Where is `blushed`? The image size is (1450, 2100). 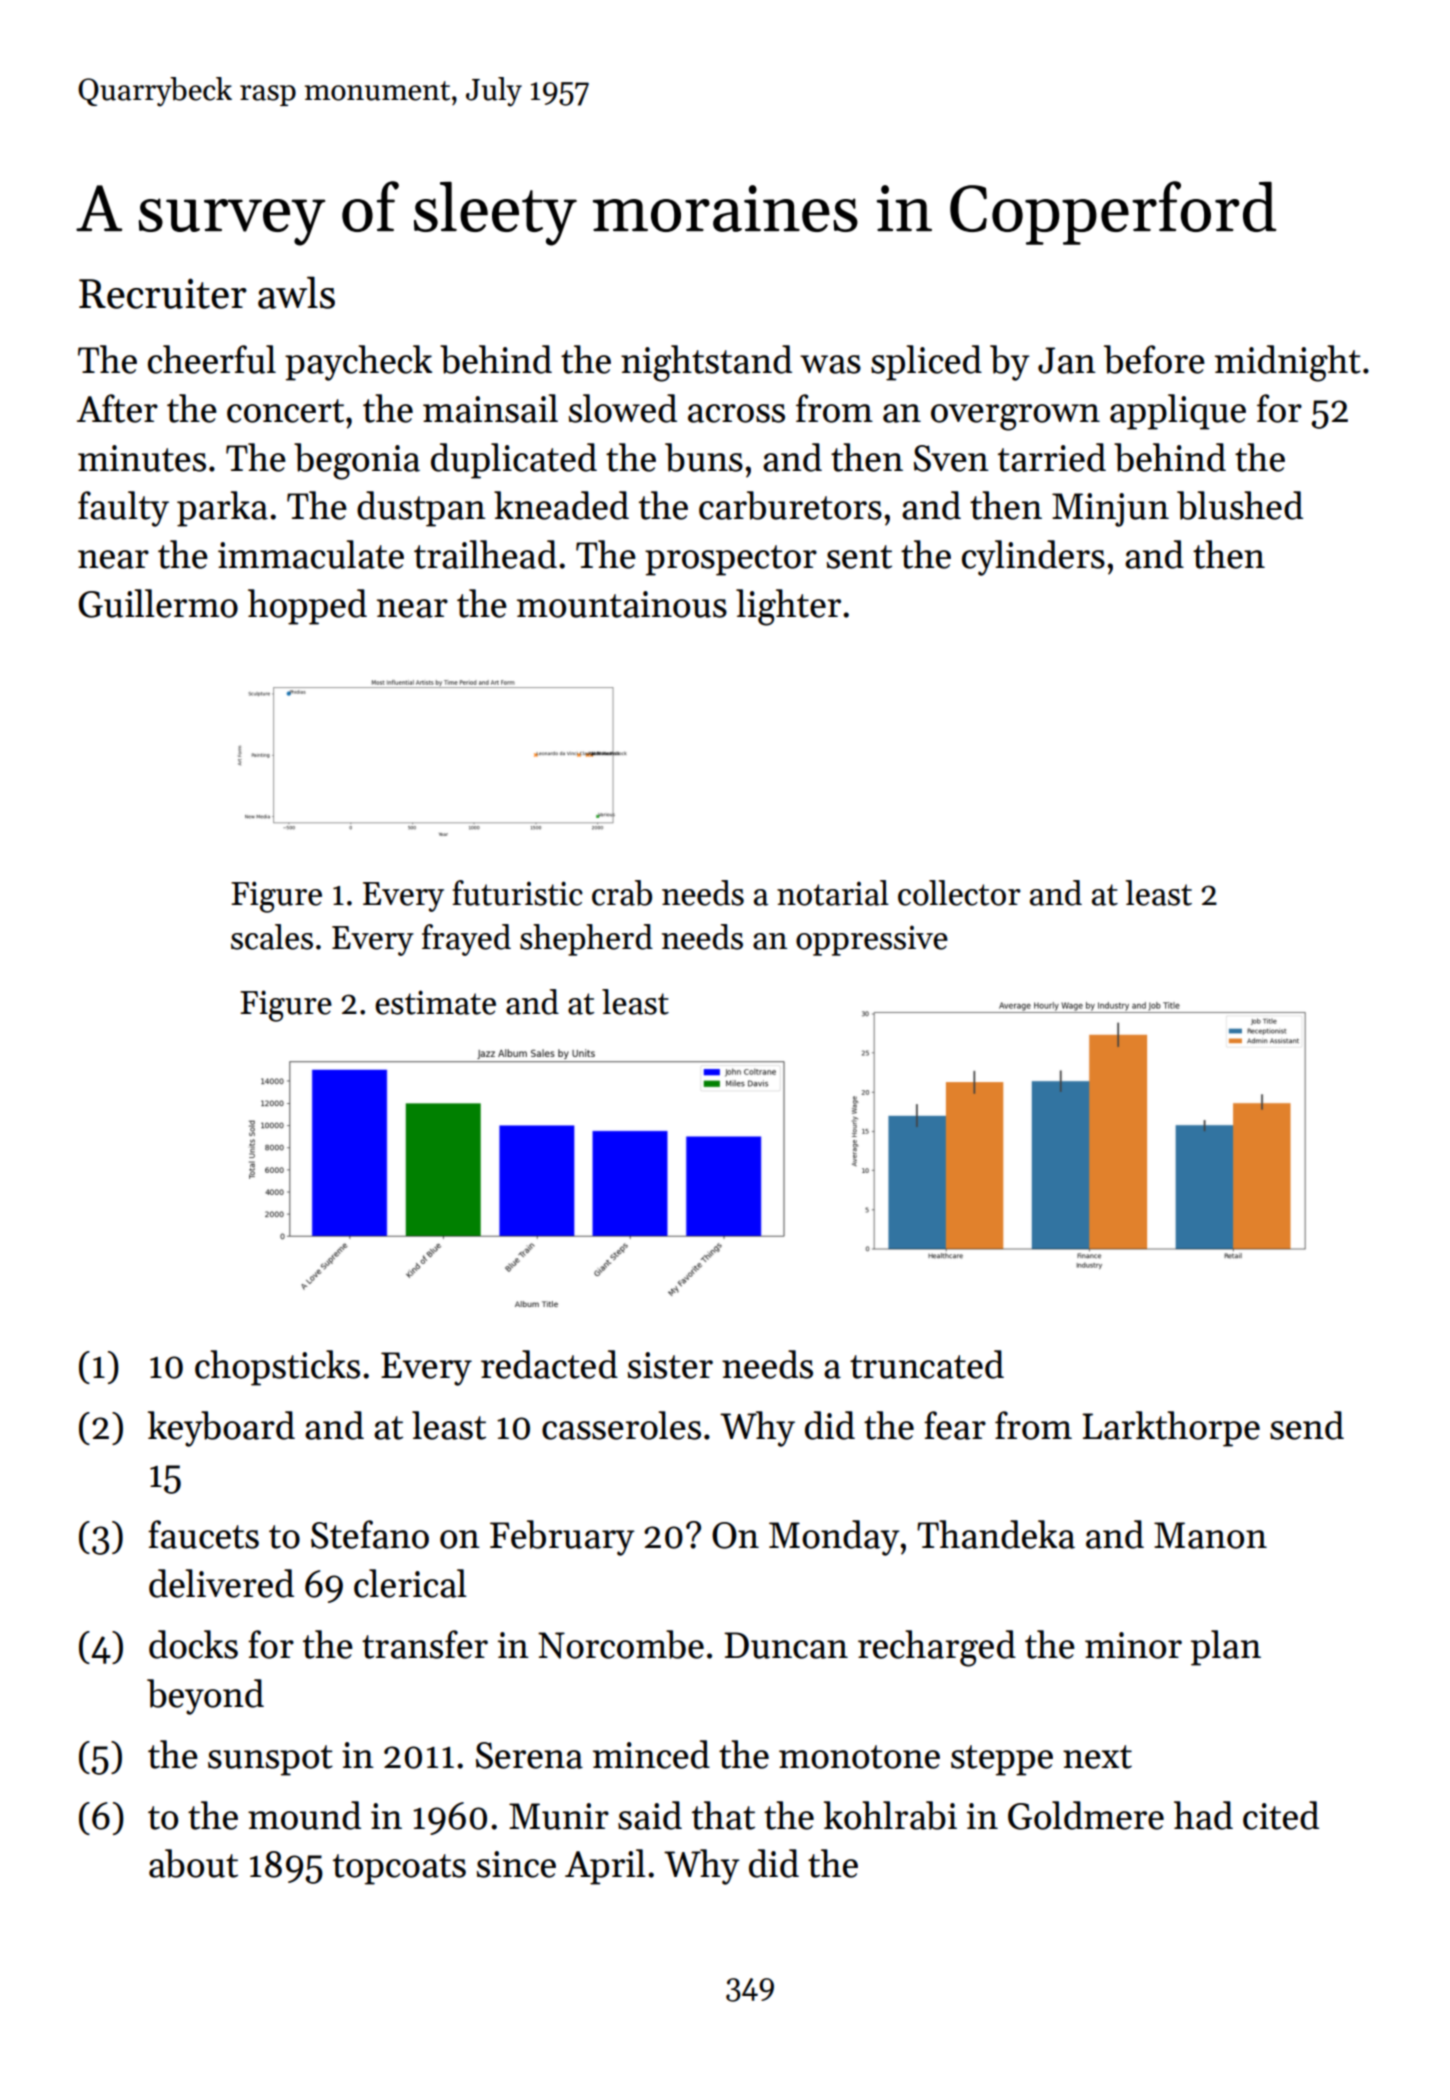 blushed is located at coordinates (1240, 505).
